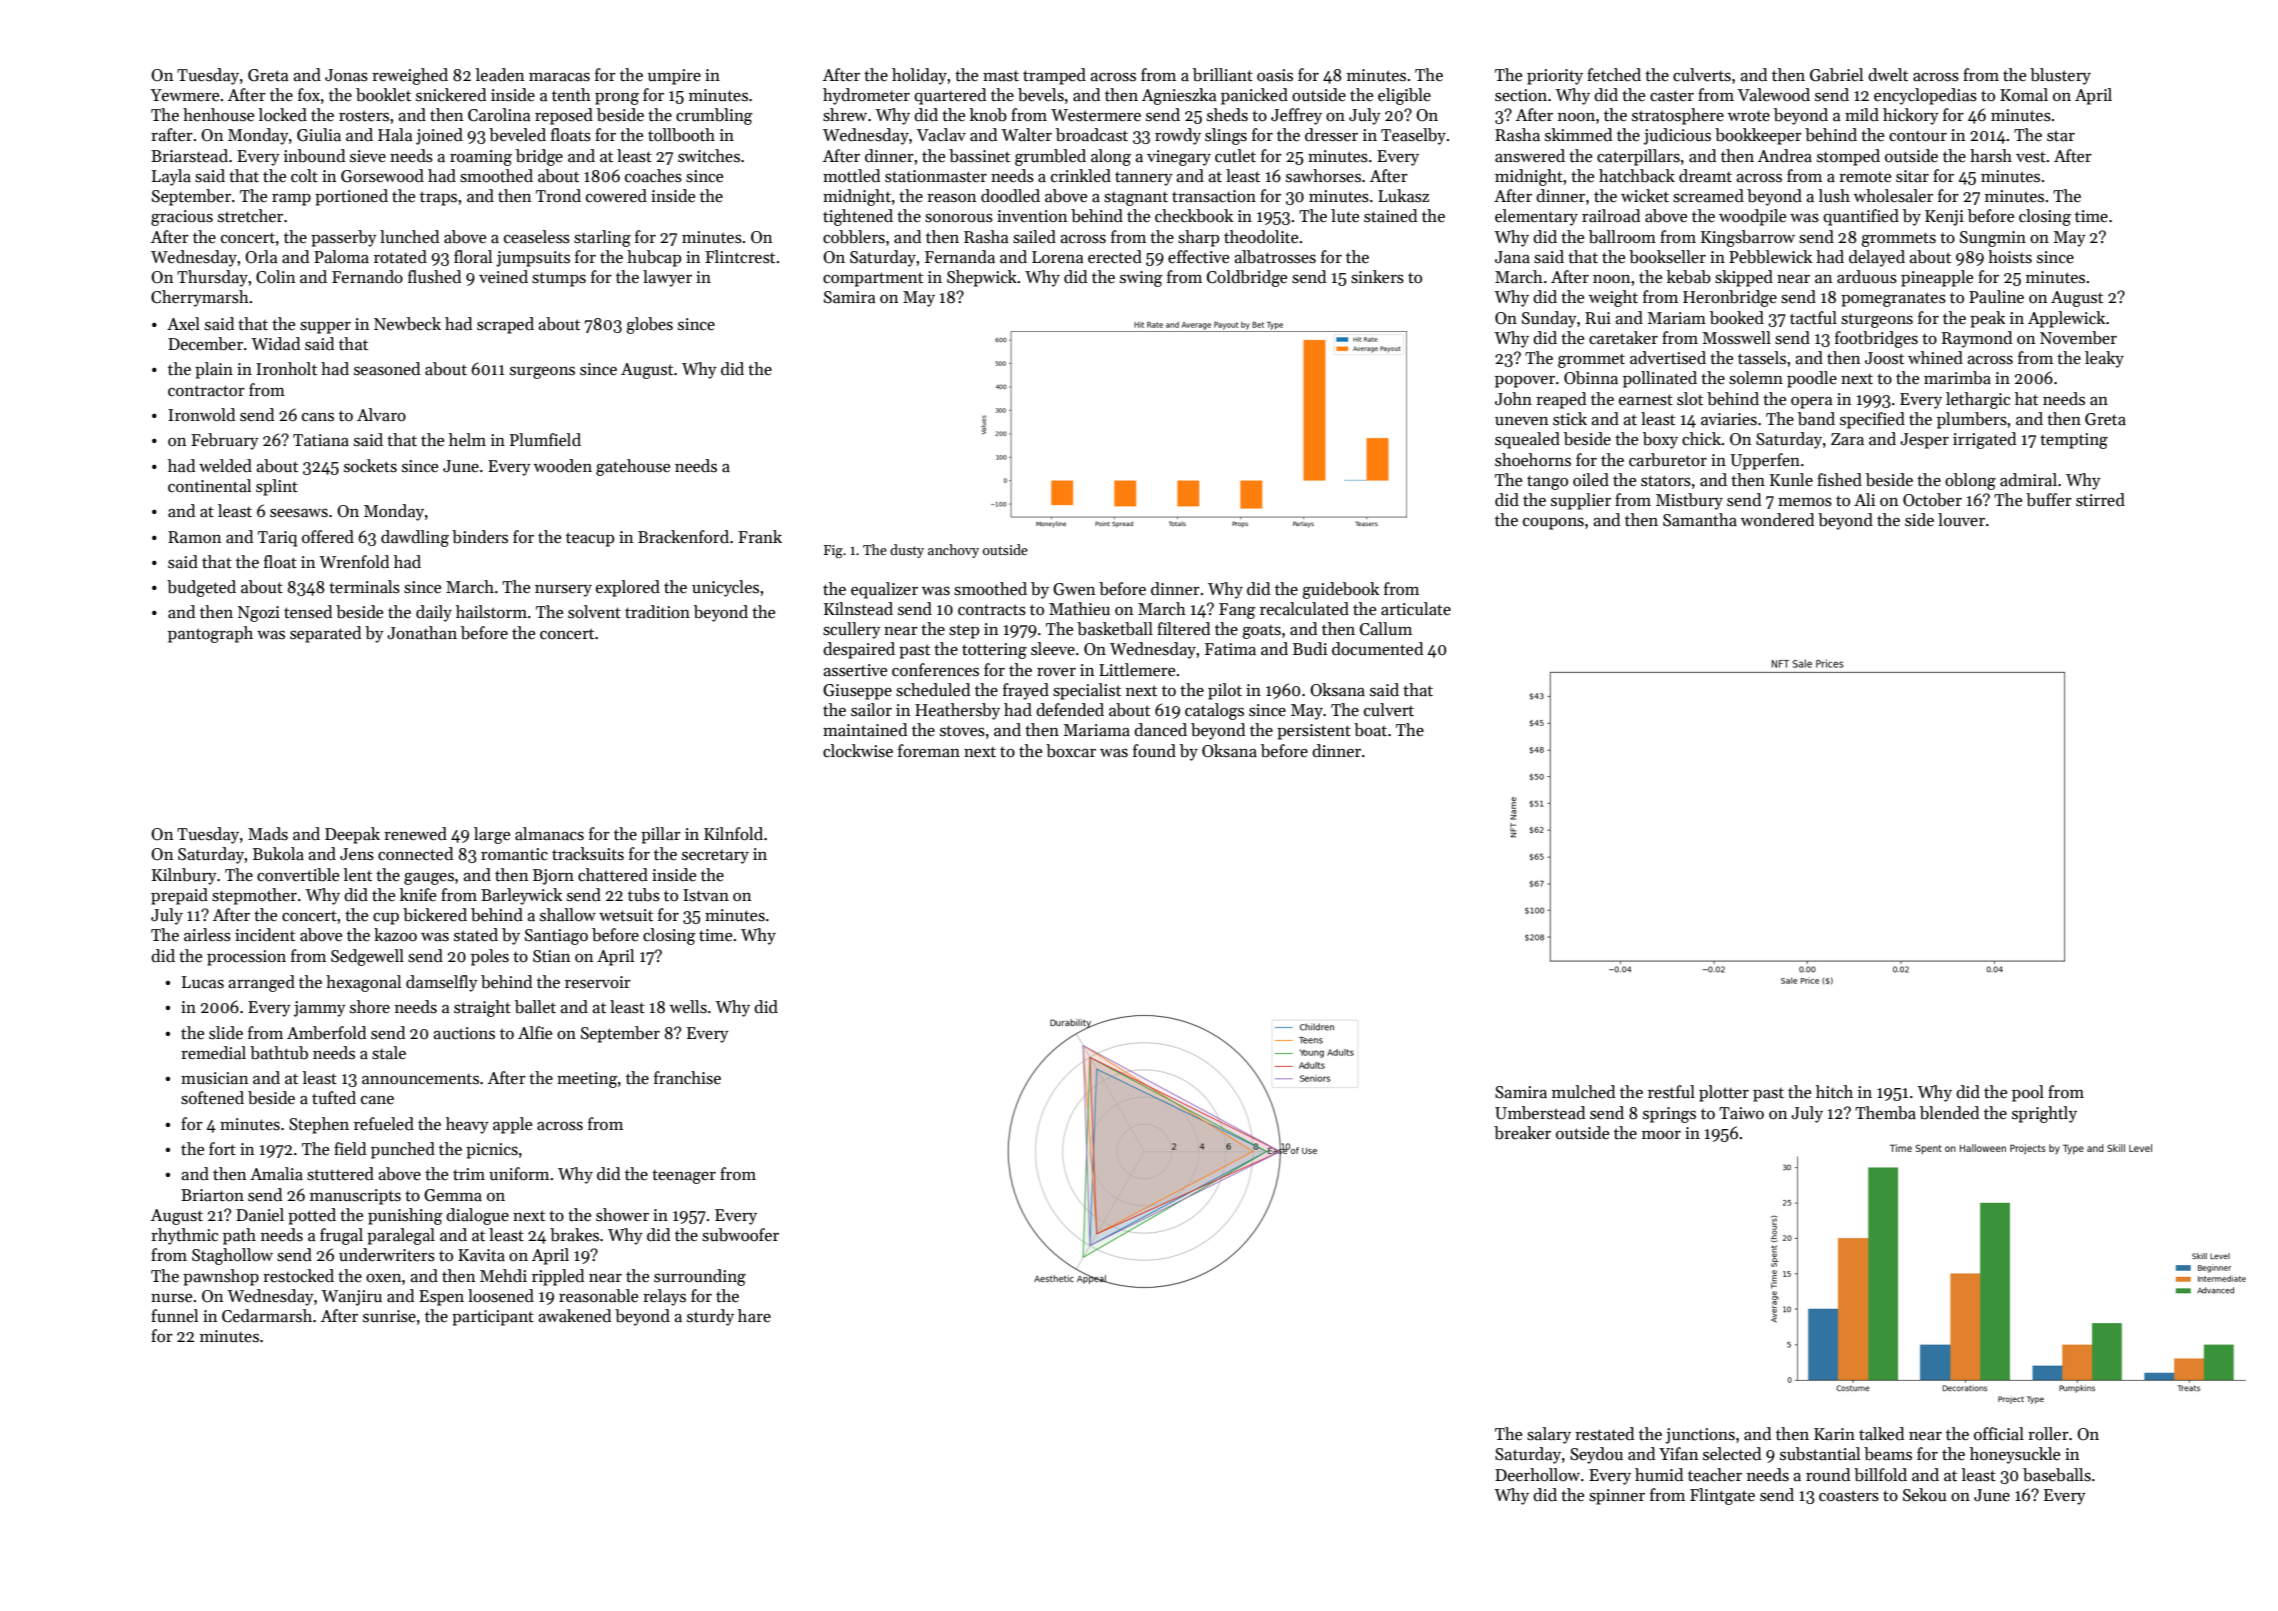 Image resolution: width=2278 pixels, height=1611 pixels. Describe the element at coordinates (1537, 1475) in the screenshot. I see `Deerhollow` at that location.
